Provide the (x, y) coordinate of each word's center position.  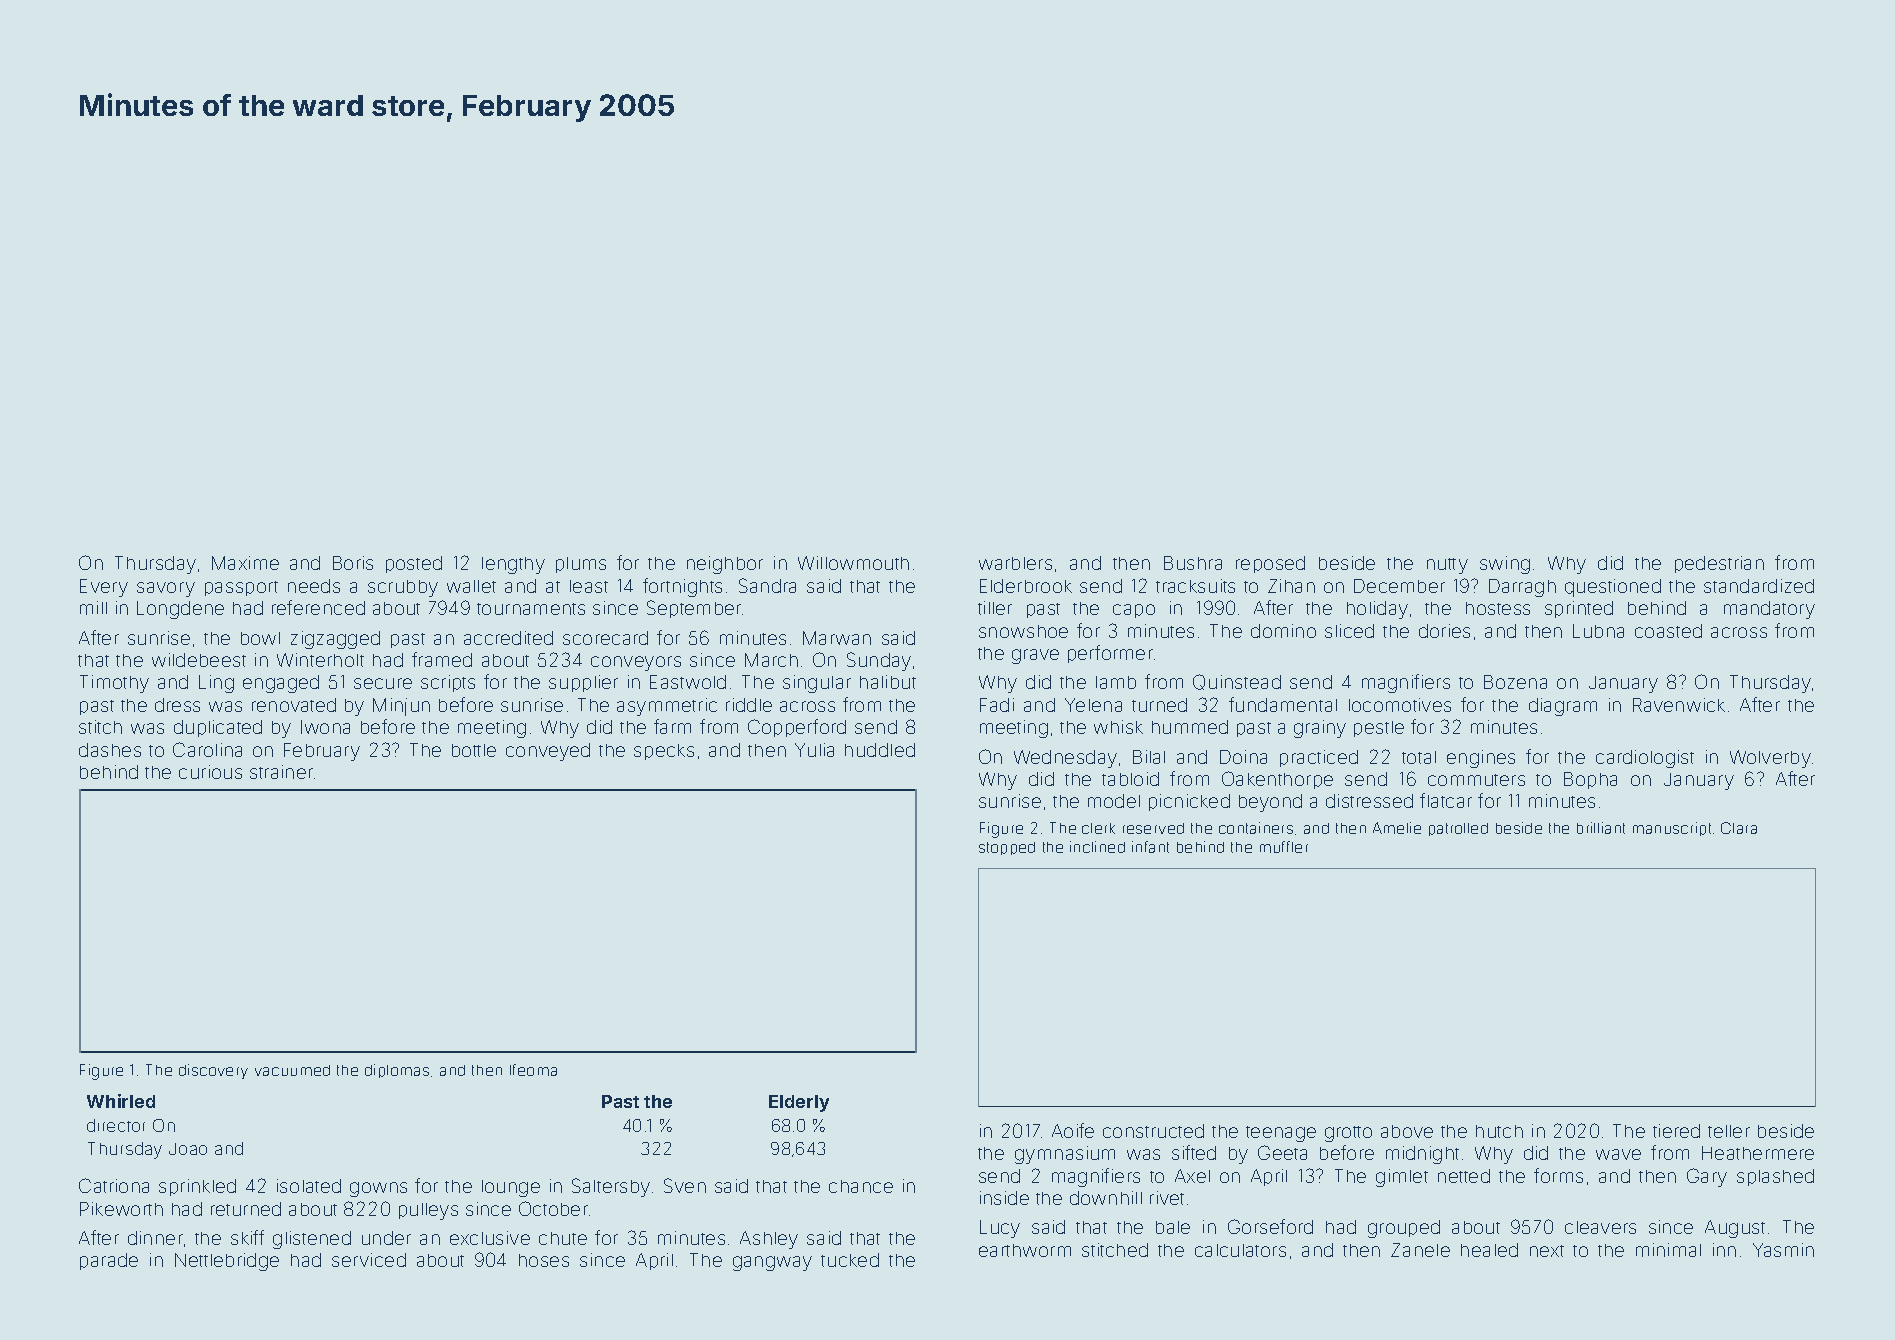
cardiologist (1645, 759)
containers (1256, 828)
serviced (369, 1260)
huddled (880, 750)
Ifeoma (533, 1070)
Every (104, 588)
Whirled (121, 1101)
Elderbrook (1026, 586)
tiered (1676, 1131)
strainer (281, 772)
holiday (1377, 610)
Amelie (1397, 828)
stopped (1007, 848)
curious (210, 772)
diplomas (397, 1071)
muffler (1284, 847)
